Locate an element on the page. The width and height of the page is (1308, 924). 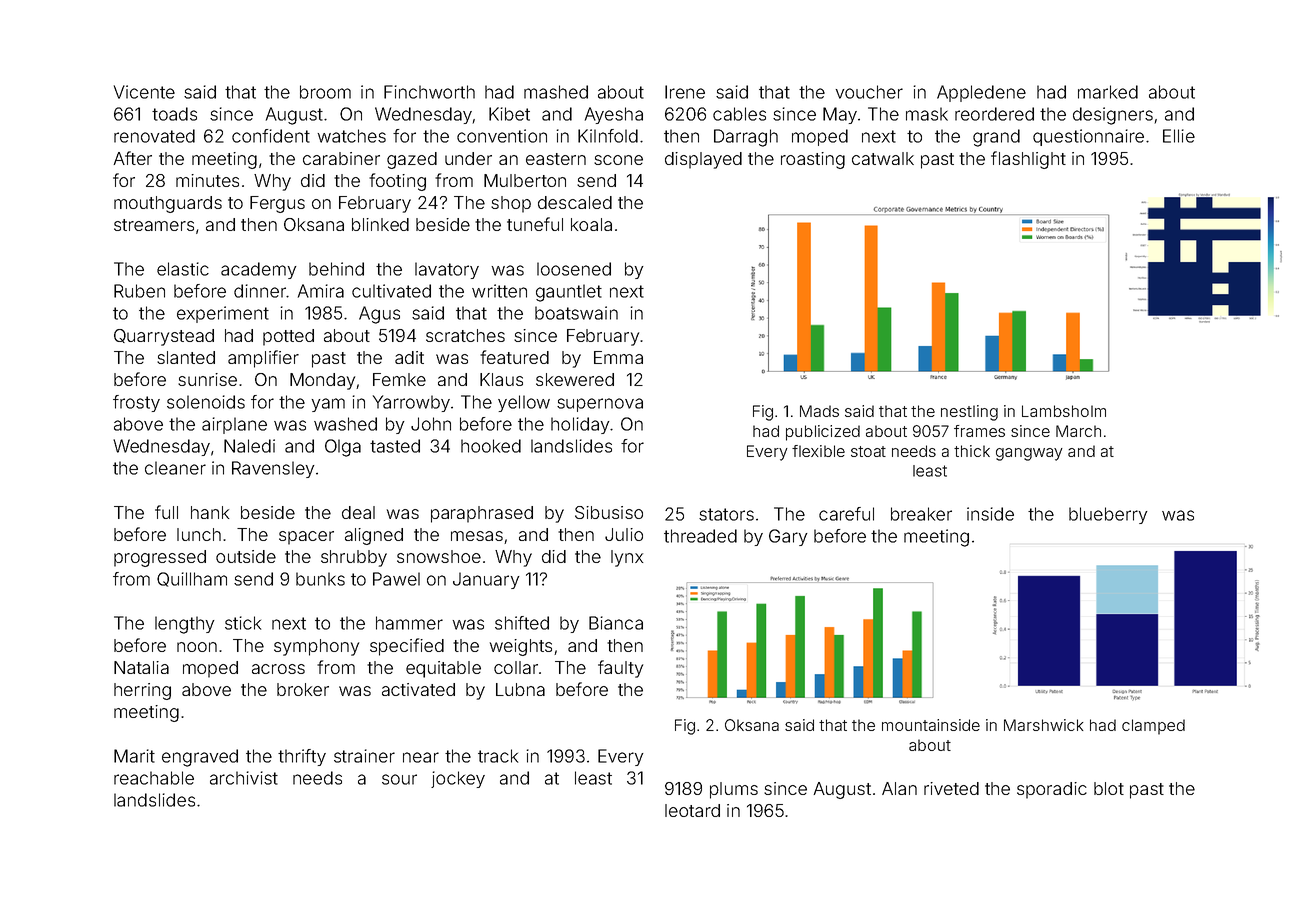
lynx is located at coordinates (627, 558).
